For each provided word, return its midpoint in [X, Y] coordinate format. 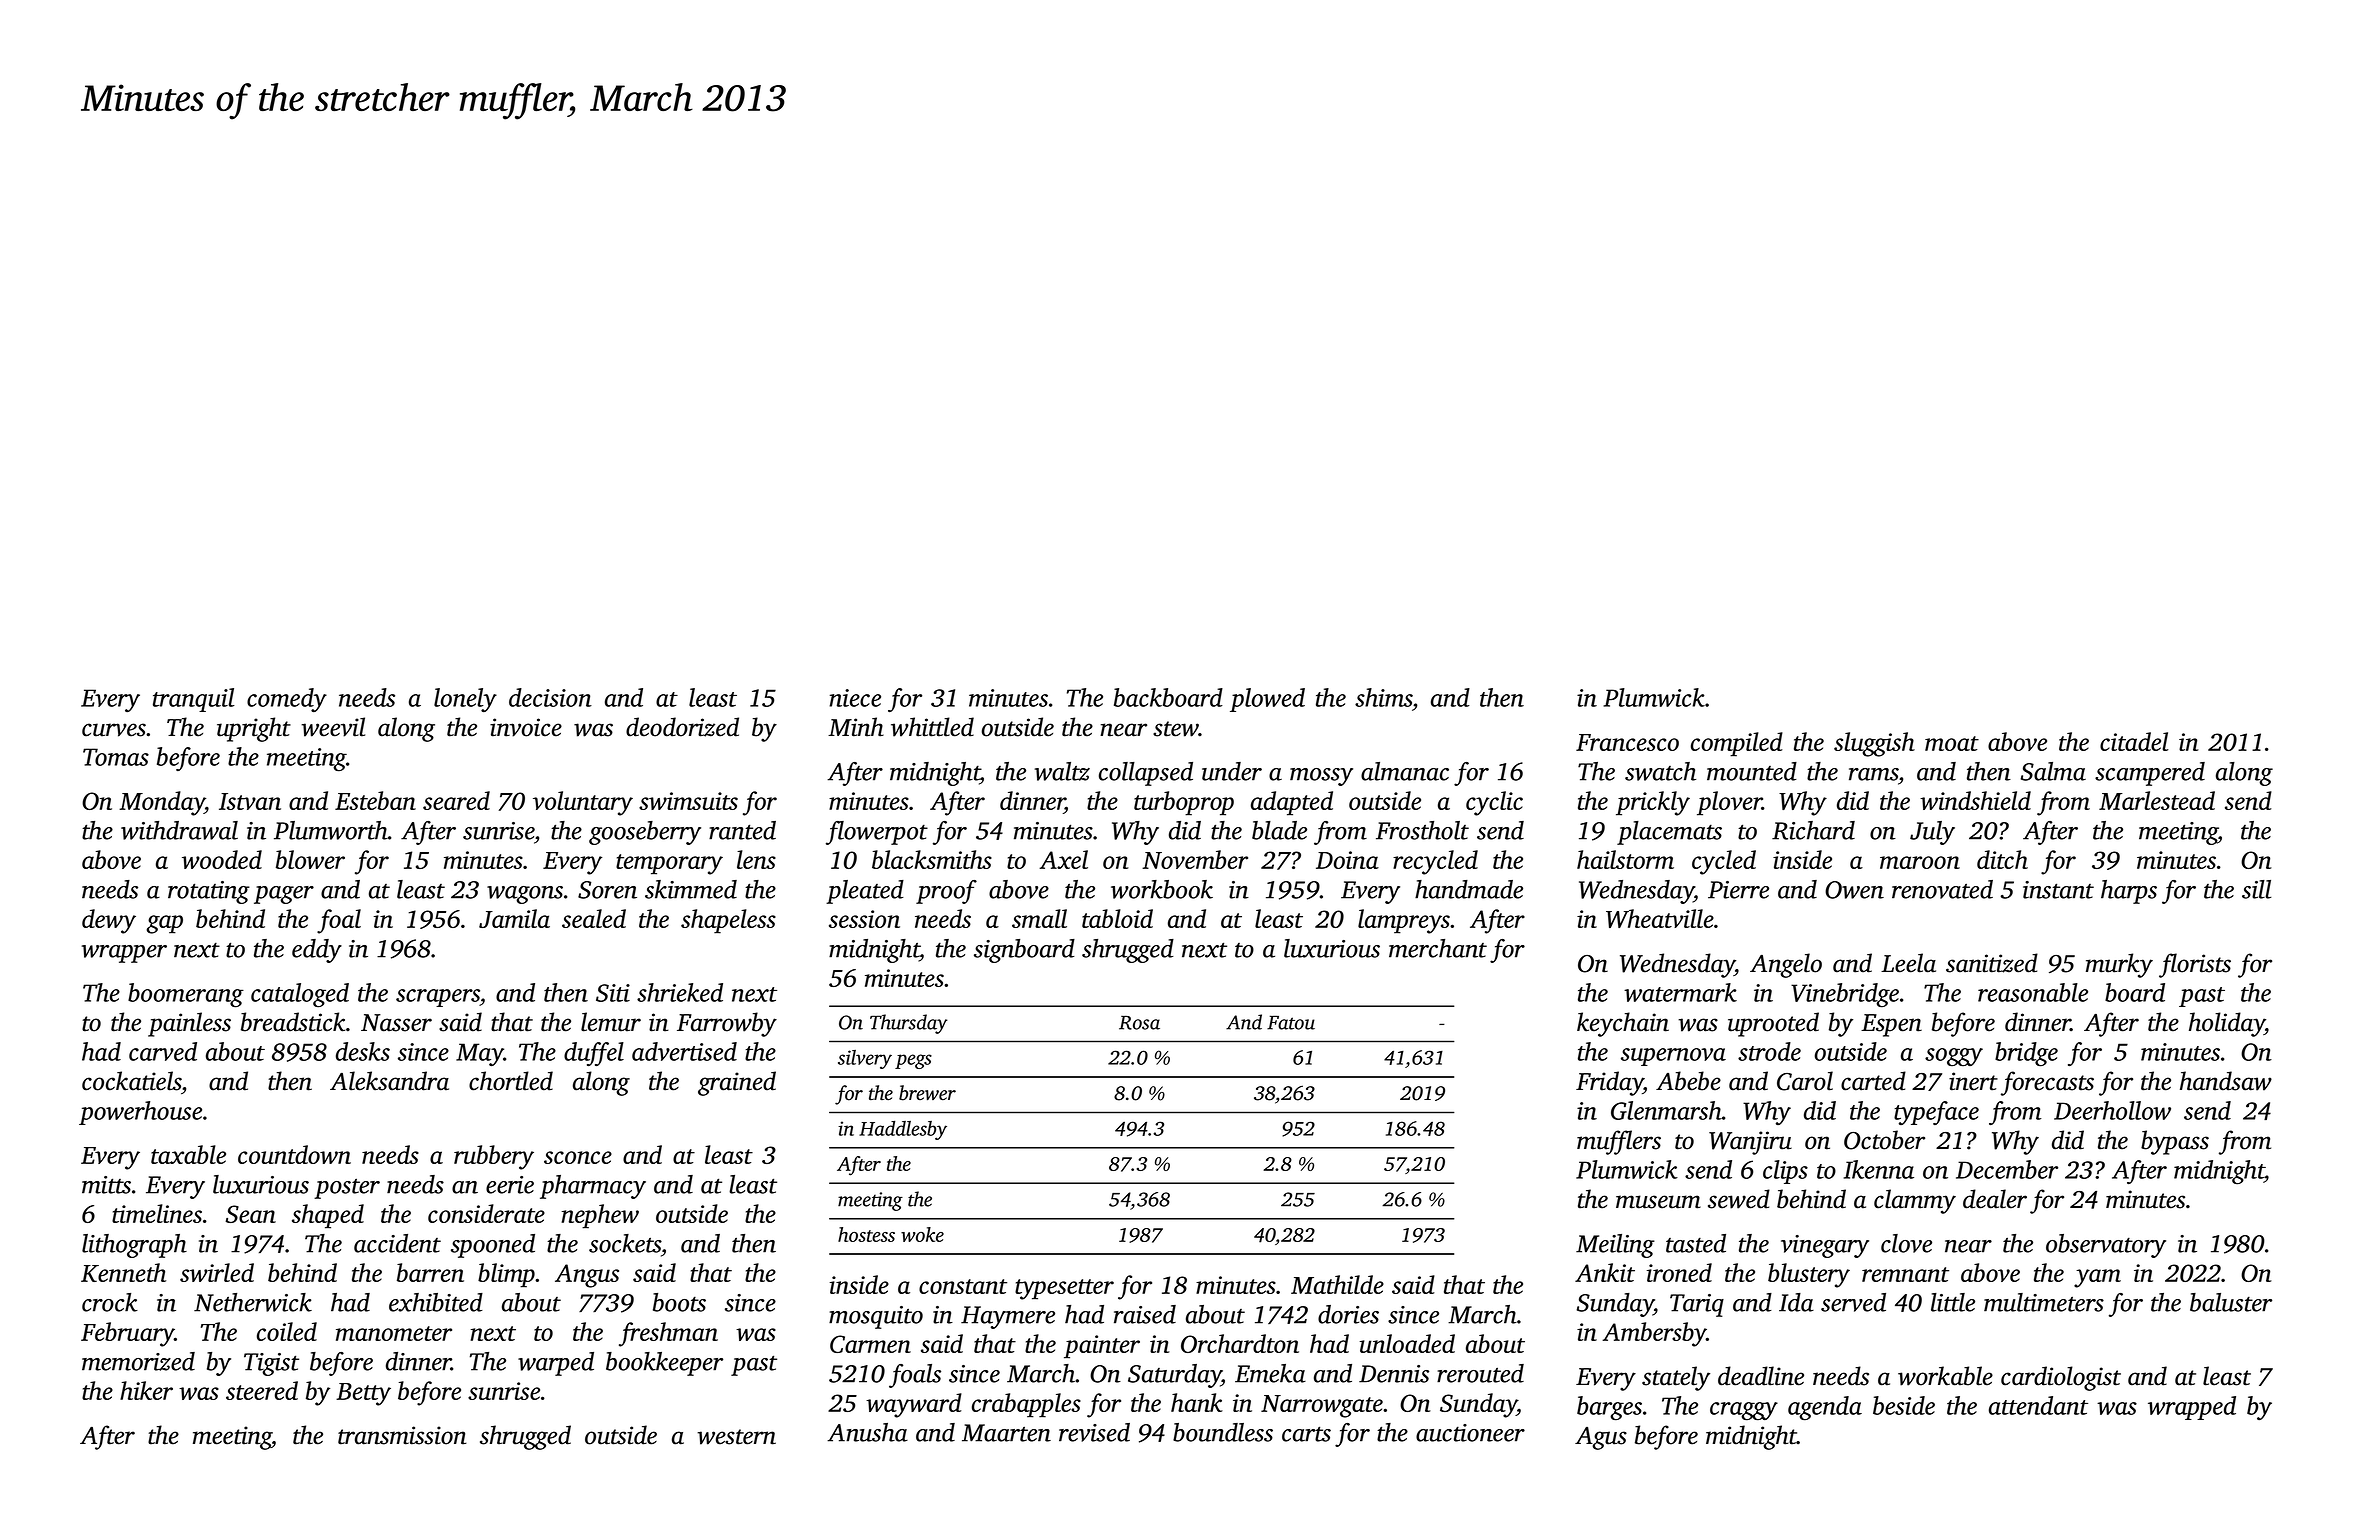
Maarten [1006, 1433]
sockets [625, 1243]
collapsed [1146, 774]
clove [1906, 1243]
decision [550, 697]
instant [2058, 890]
